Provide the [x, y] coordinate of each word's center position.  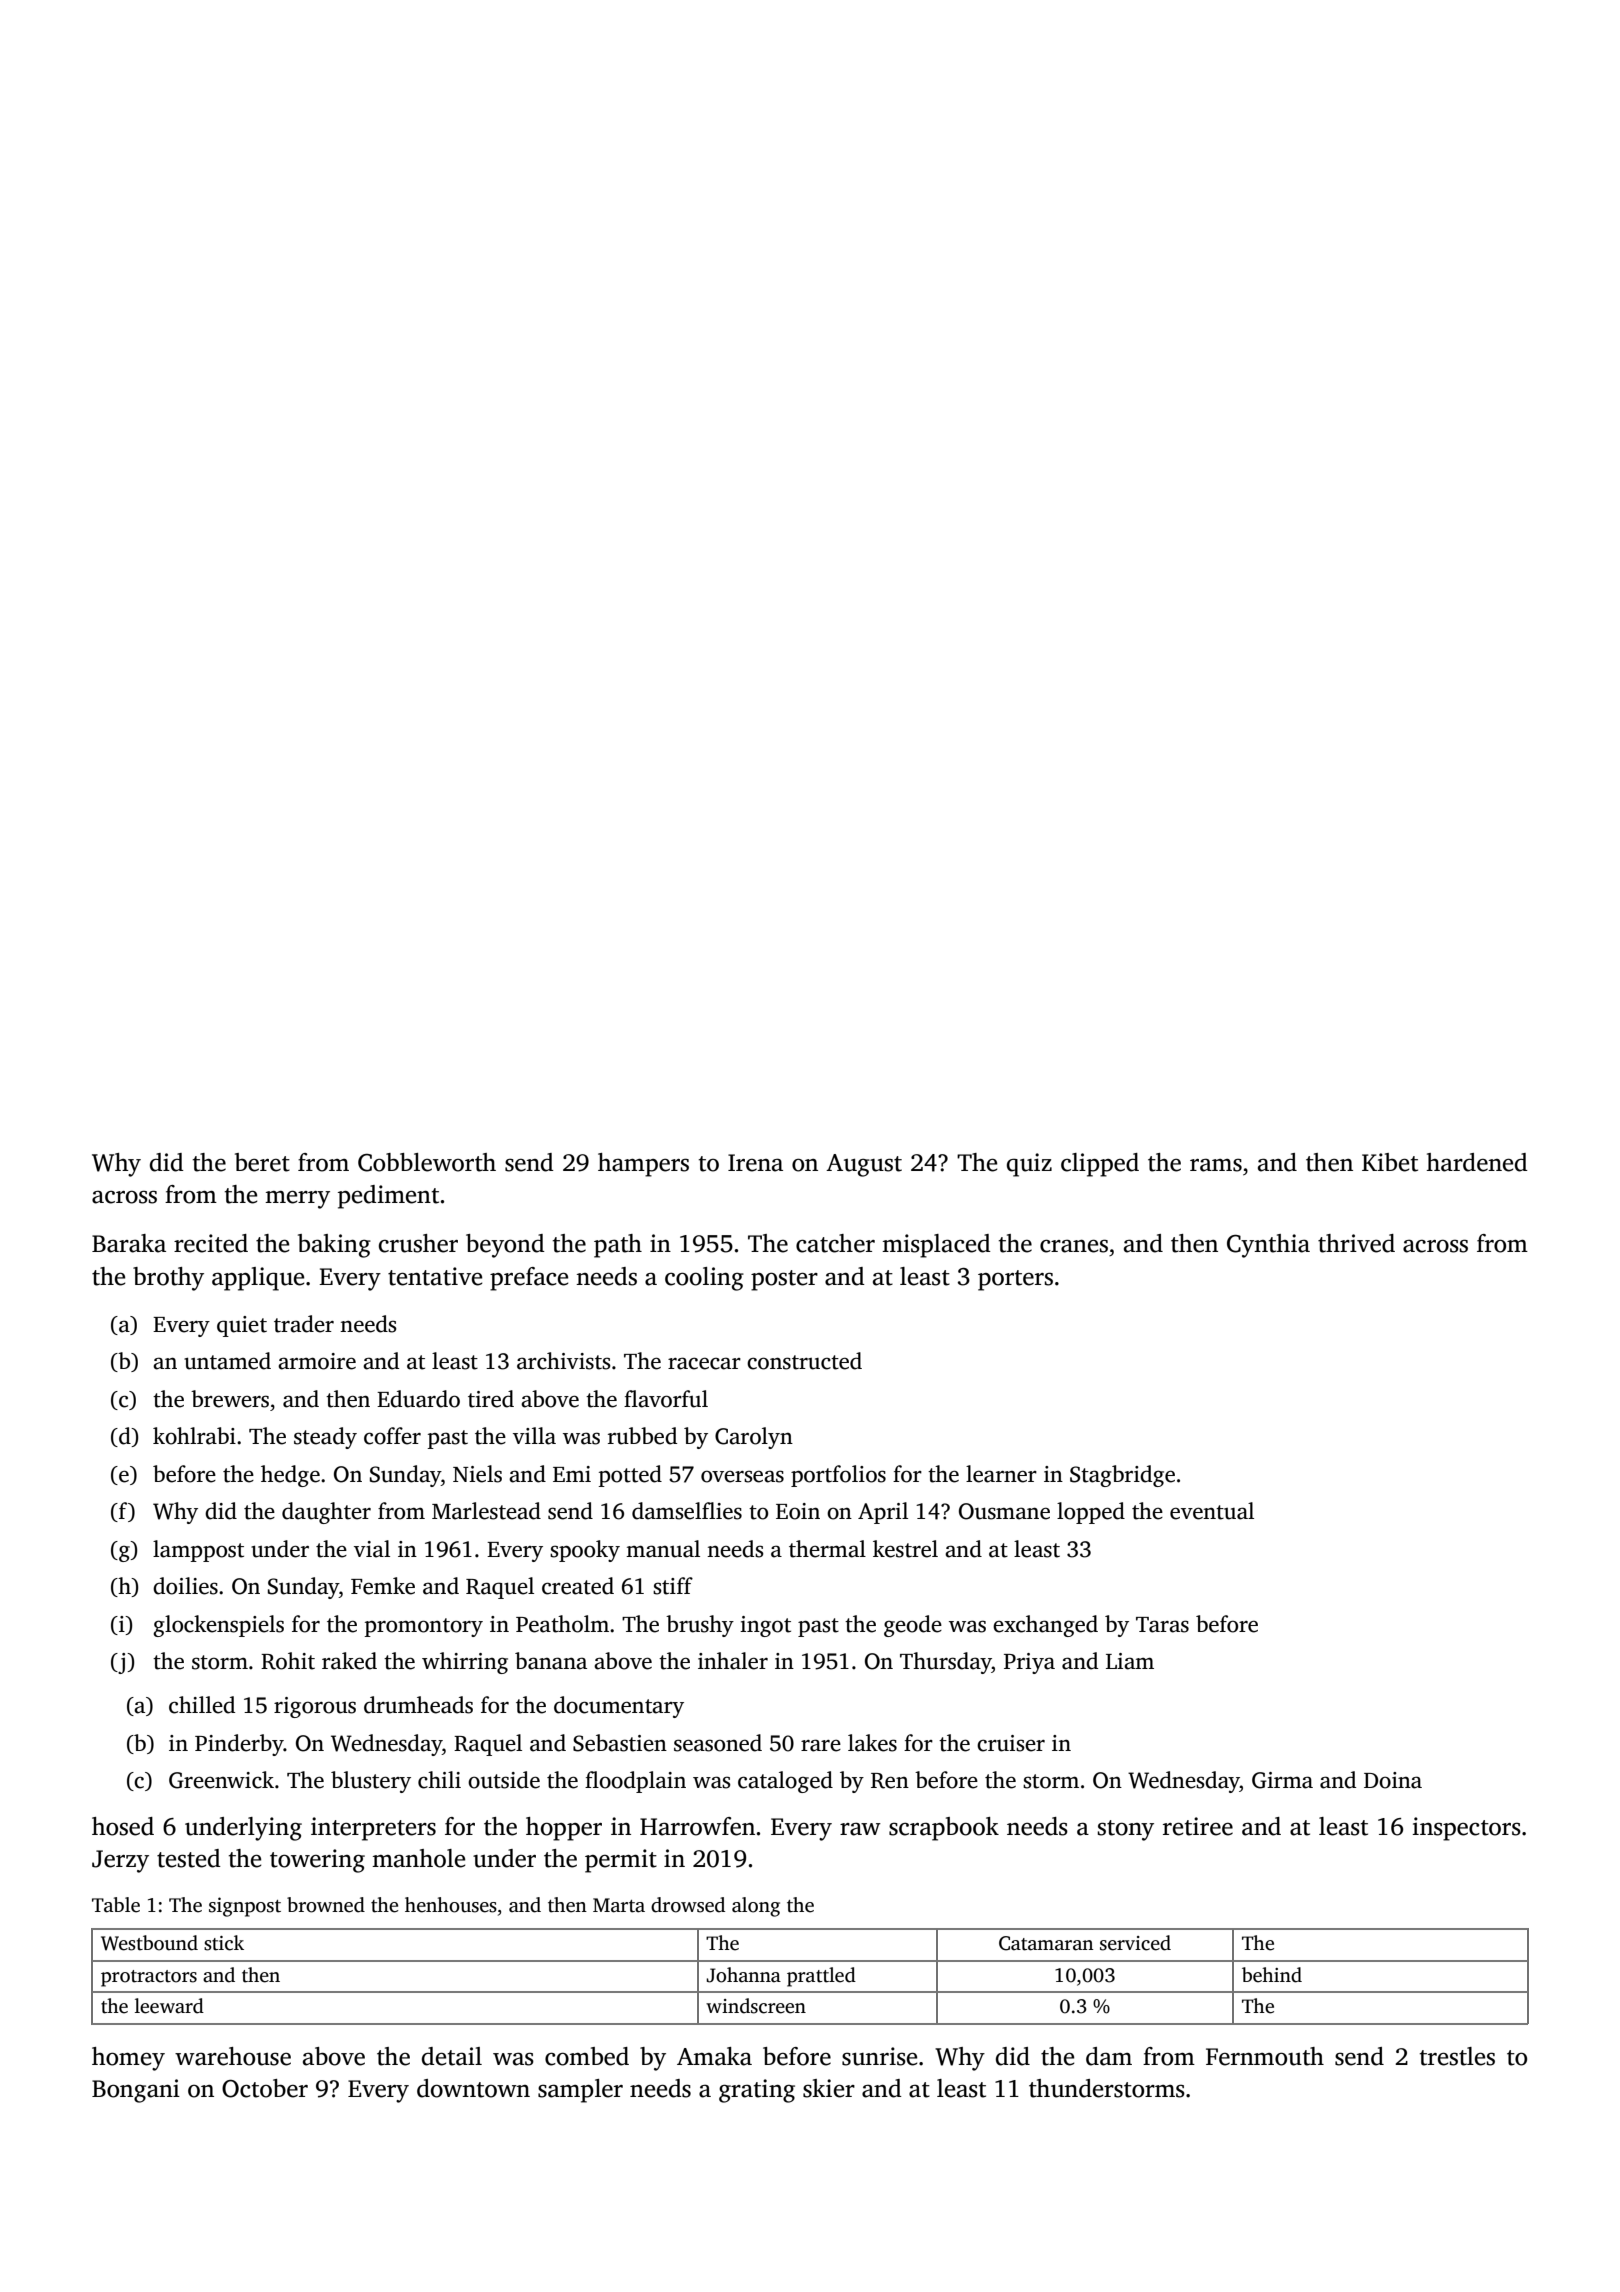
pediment [388, 1197]
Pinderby [239, 1745]
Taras [1162, 1625]
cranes [1074, 1246]
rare [821, 1745]
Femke [383, 1586]
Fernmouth [1265, 2056]
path [618, 1246]
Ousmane [1004, 1511]
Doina [1393, 1780]
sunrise [879, 2056]
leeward [169, 2006]
